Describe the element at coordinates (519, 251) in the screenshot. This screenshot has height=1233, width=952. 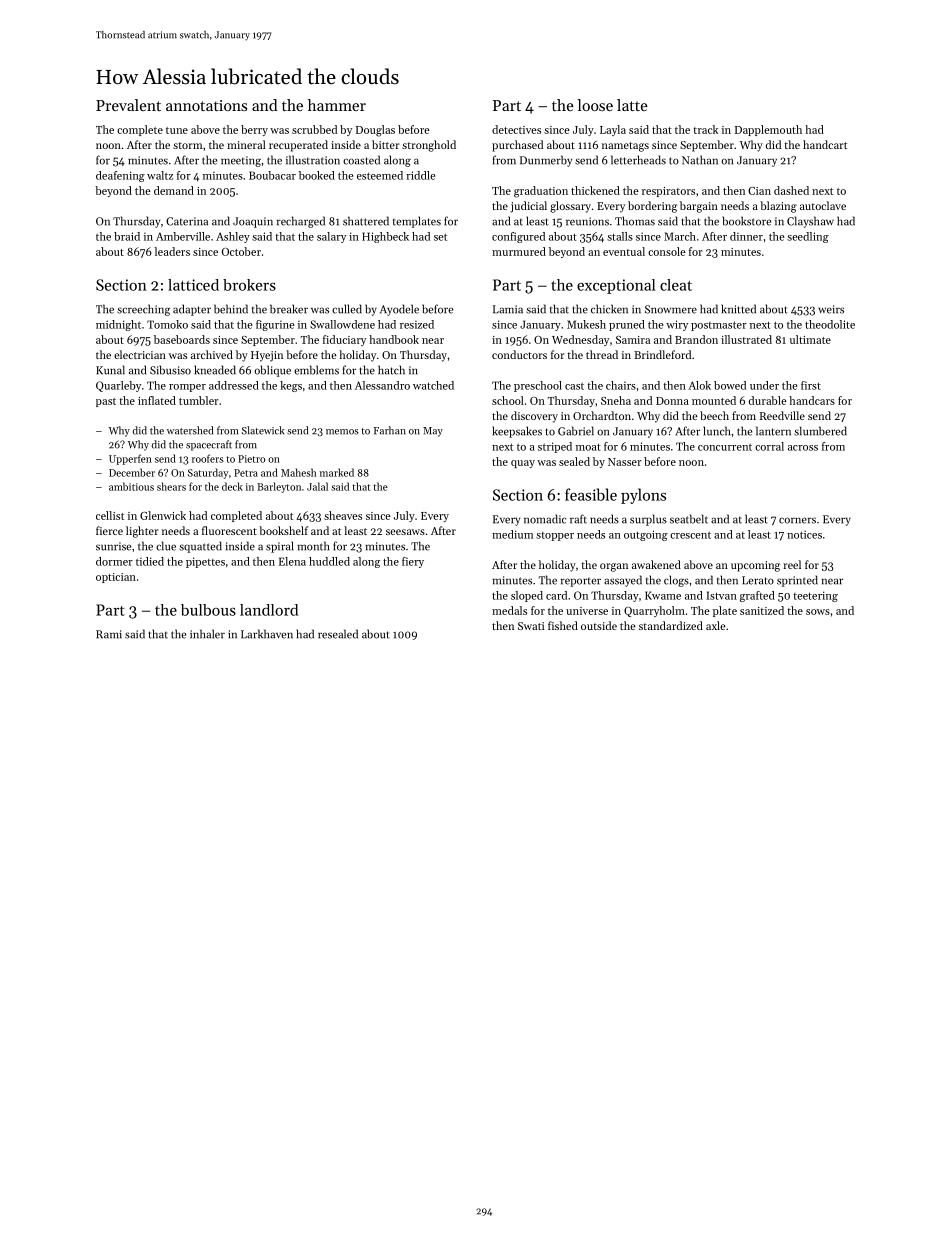
I see `murmured` at that location.
